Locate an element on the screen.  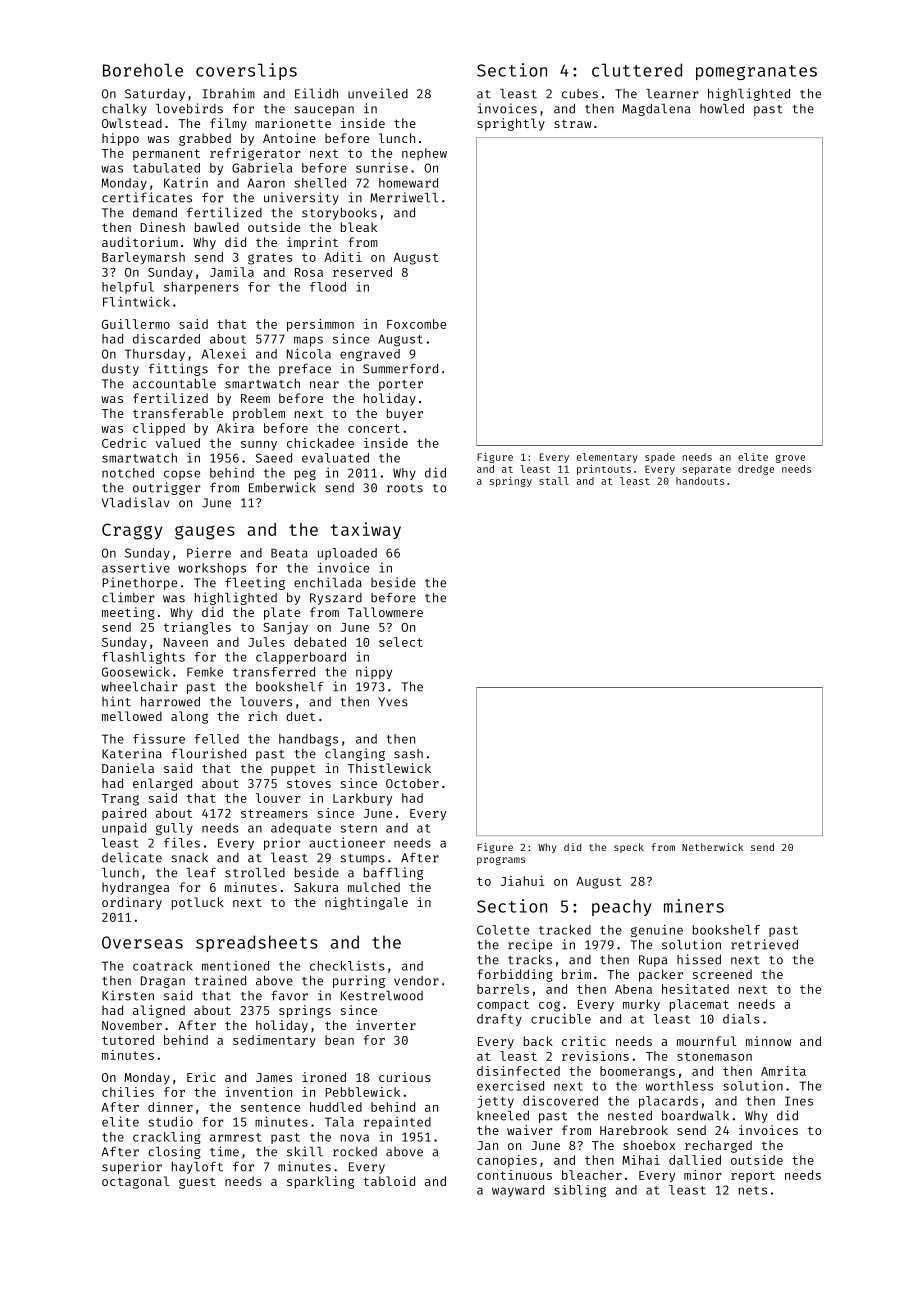
nephew is located at coordinates (424, 154).
